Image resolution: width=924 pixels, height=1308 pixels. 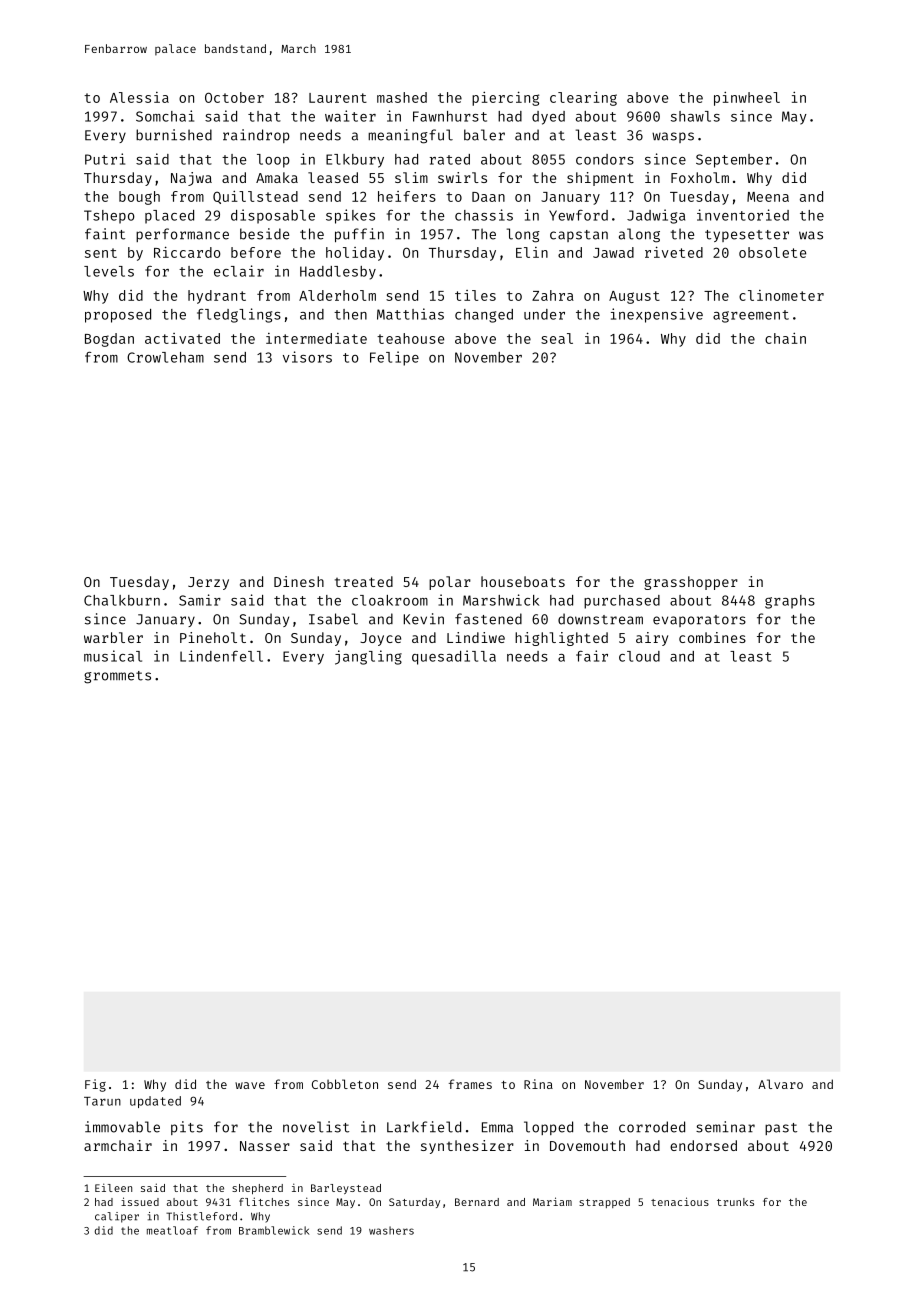 I want to click on Laurent, so click(x=338, y=98).
